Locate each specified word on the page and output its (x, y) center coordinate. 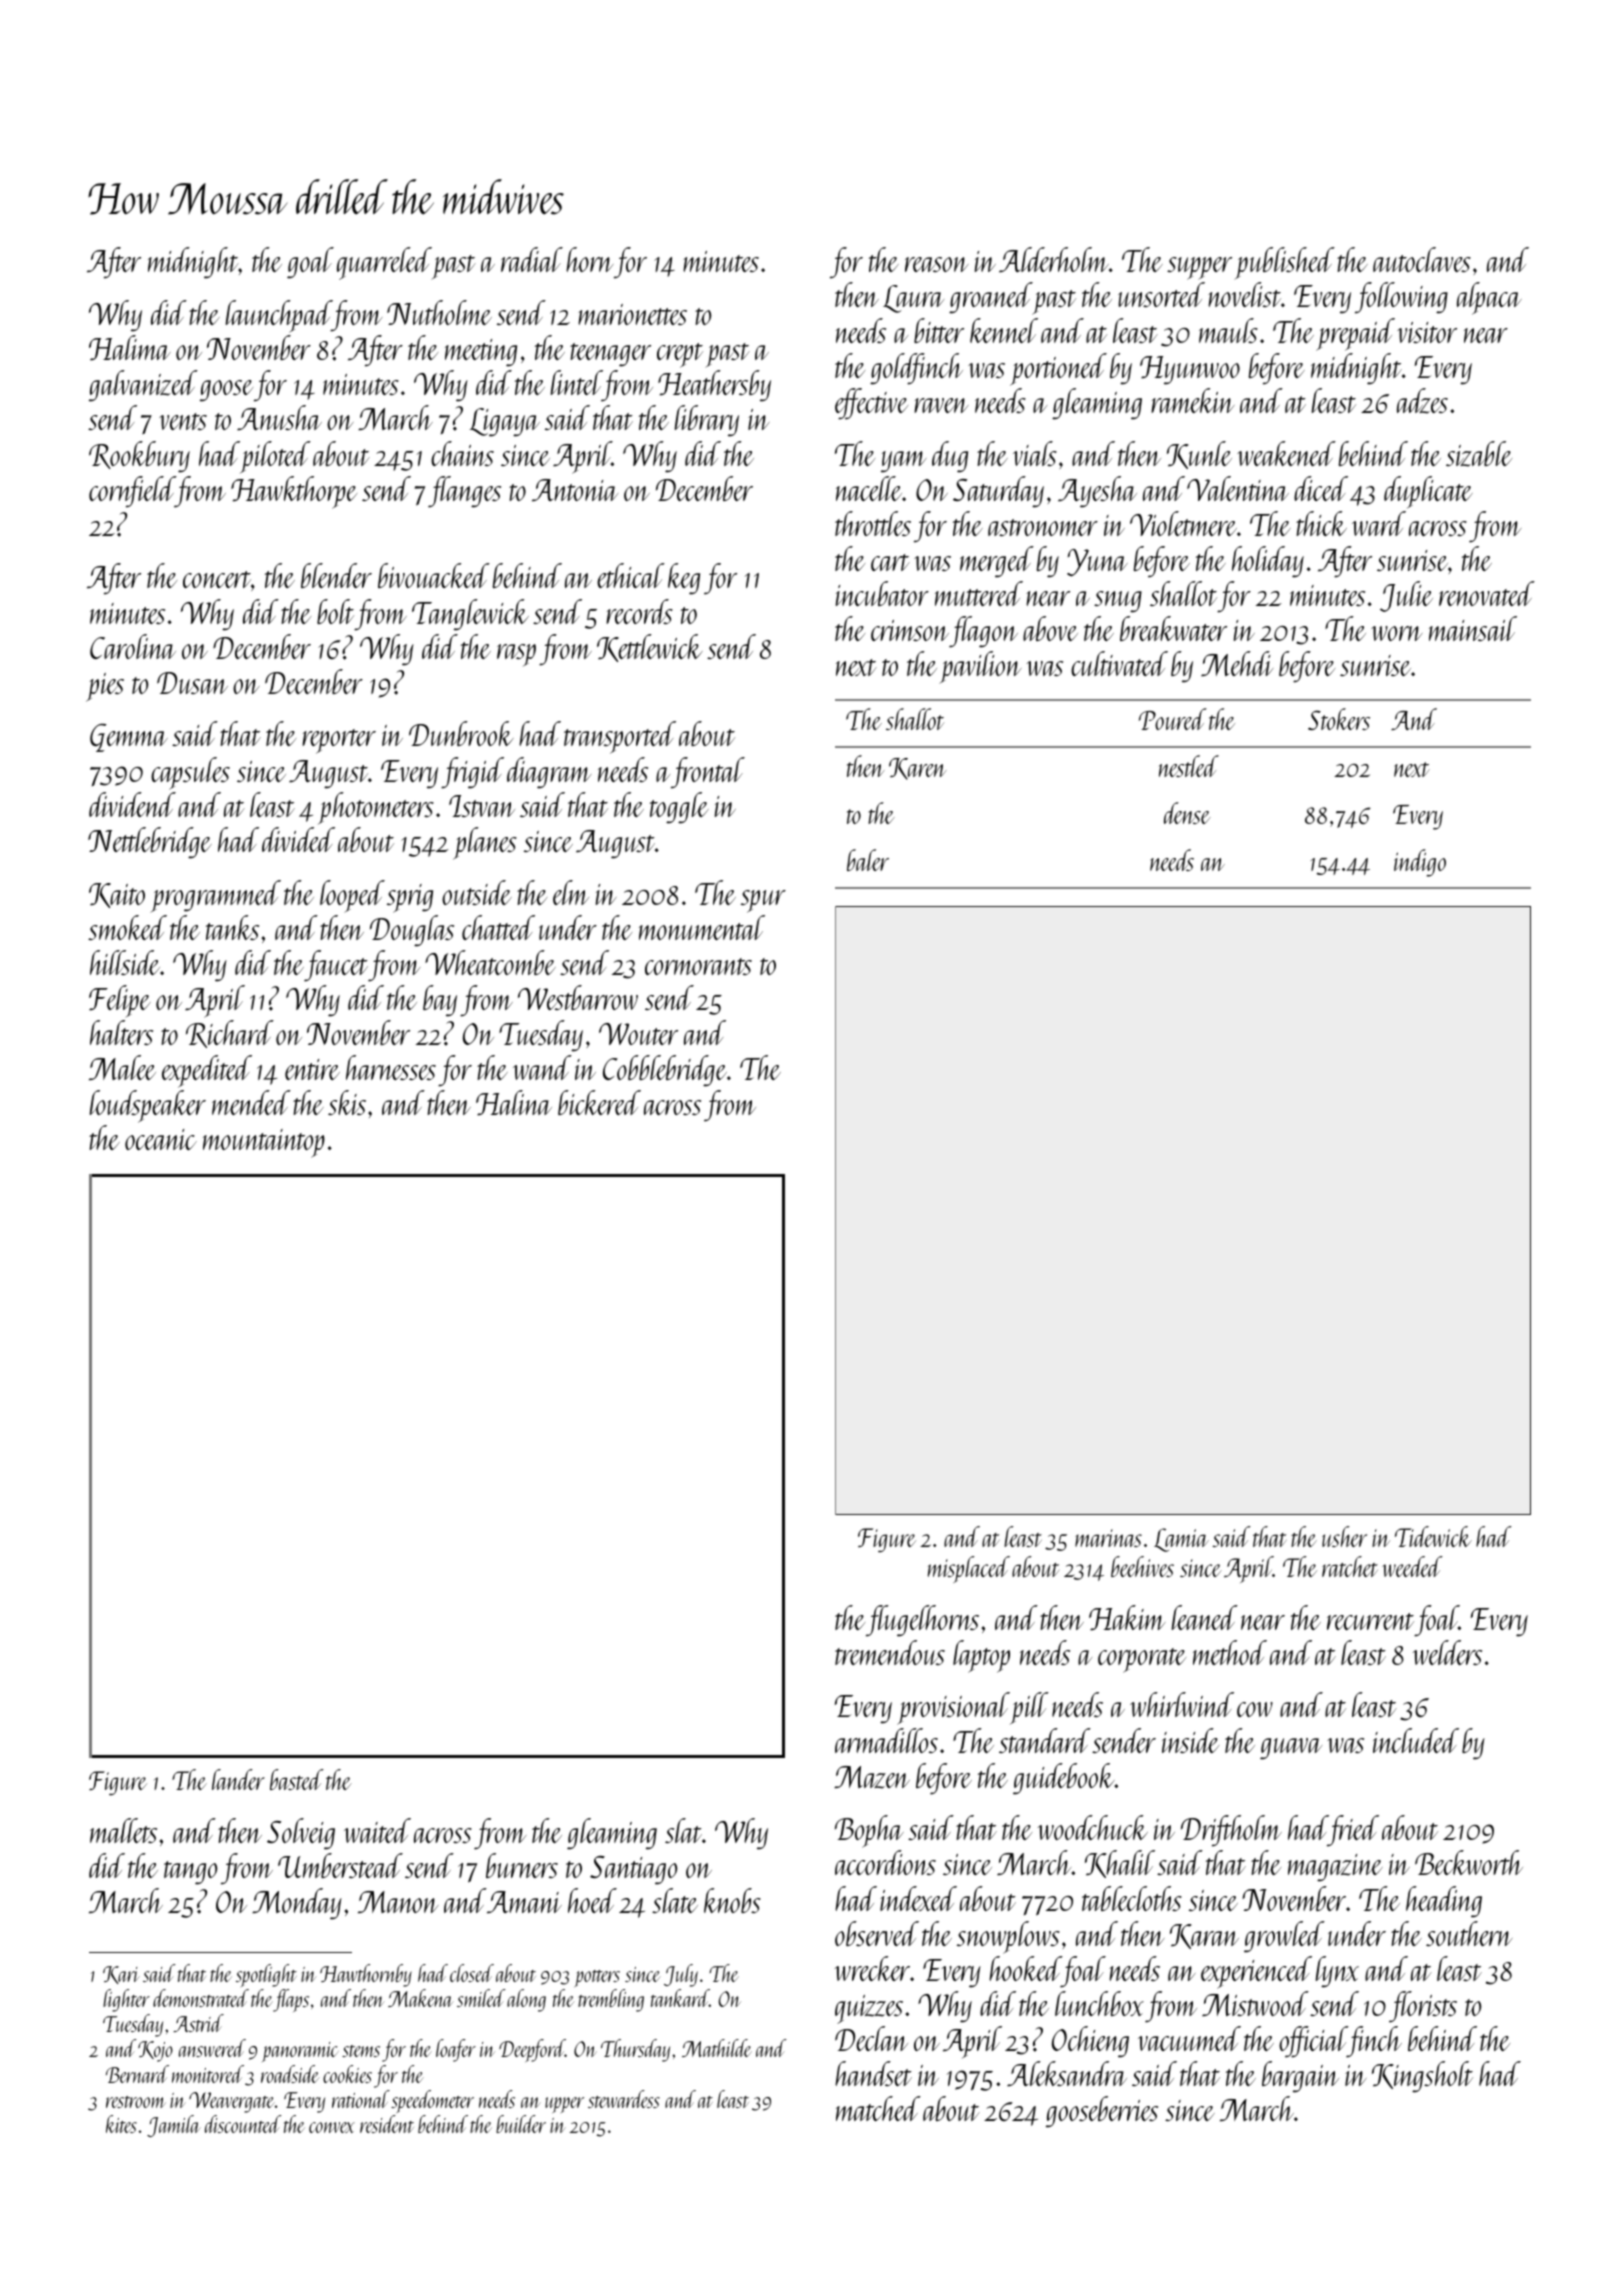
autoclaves (1422, 259)
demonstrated (201, 1998)
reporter (339, 741)
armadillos (886, 1740)
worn (1396, 633)
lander (238, 1779)
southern (1469, 1933)
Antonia (575, 490)
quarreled (384, 263)
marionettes (632, 314)
